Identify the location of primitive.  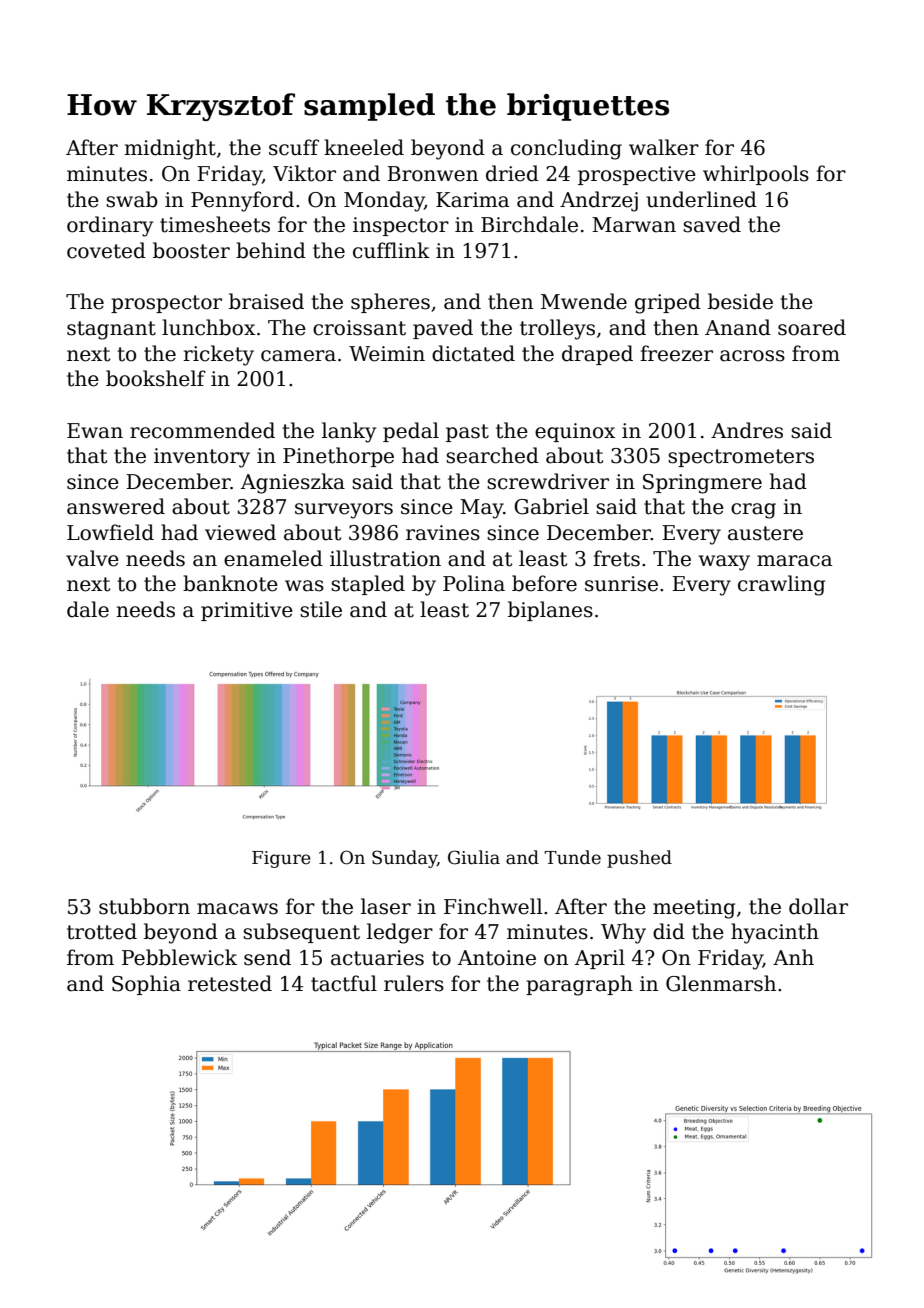
(247, 611).
